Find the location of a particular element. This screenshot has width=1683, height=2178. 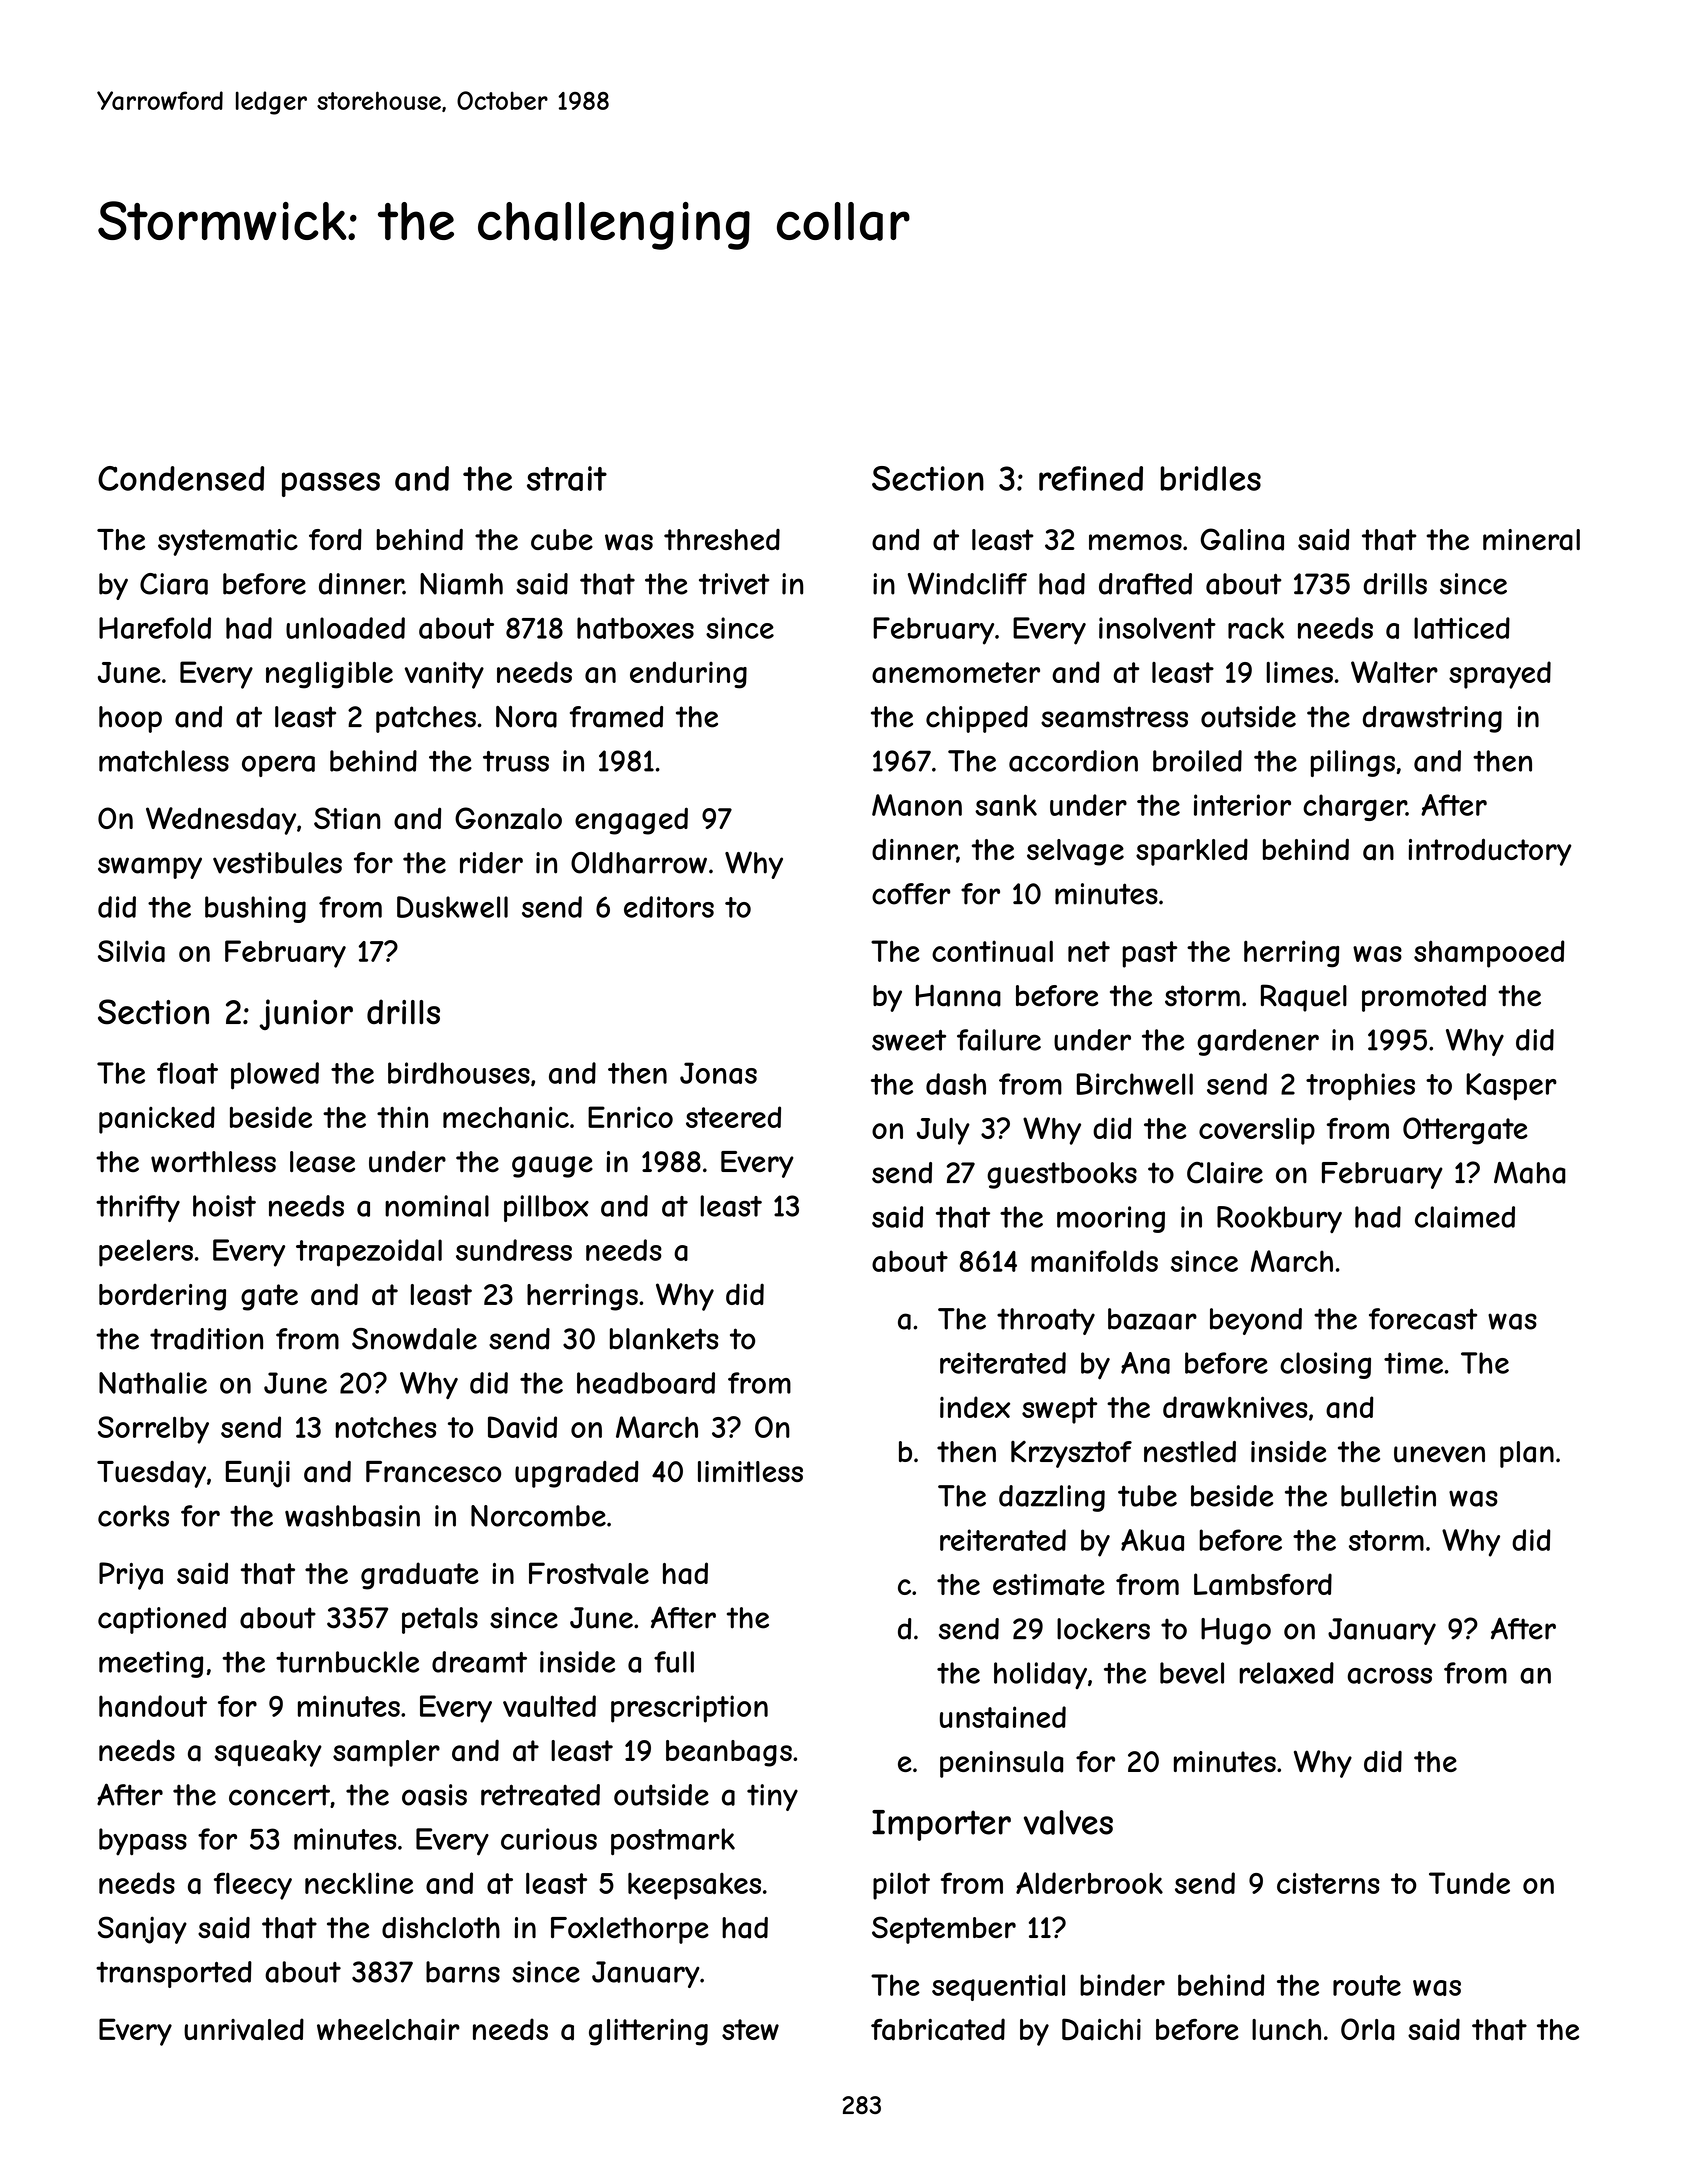

full is located at coordinates (674, 1662).
